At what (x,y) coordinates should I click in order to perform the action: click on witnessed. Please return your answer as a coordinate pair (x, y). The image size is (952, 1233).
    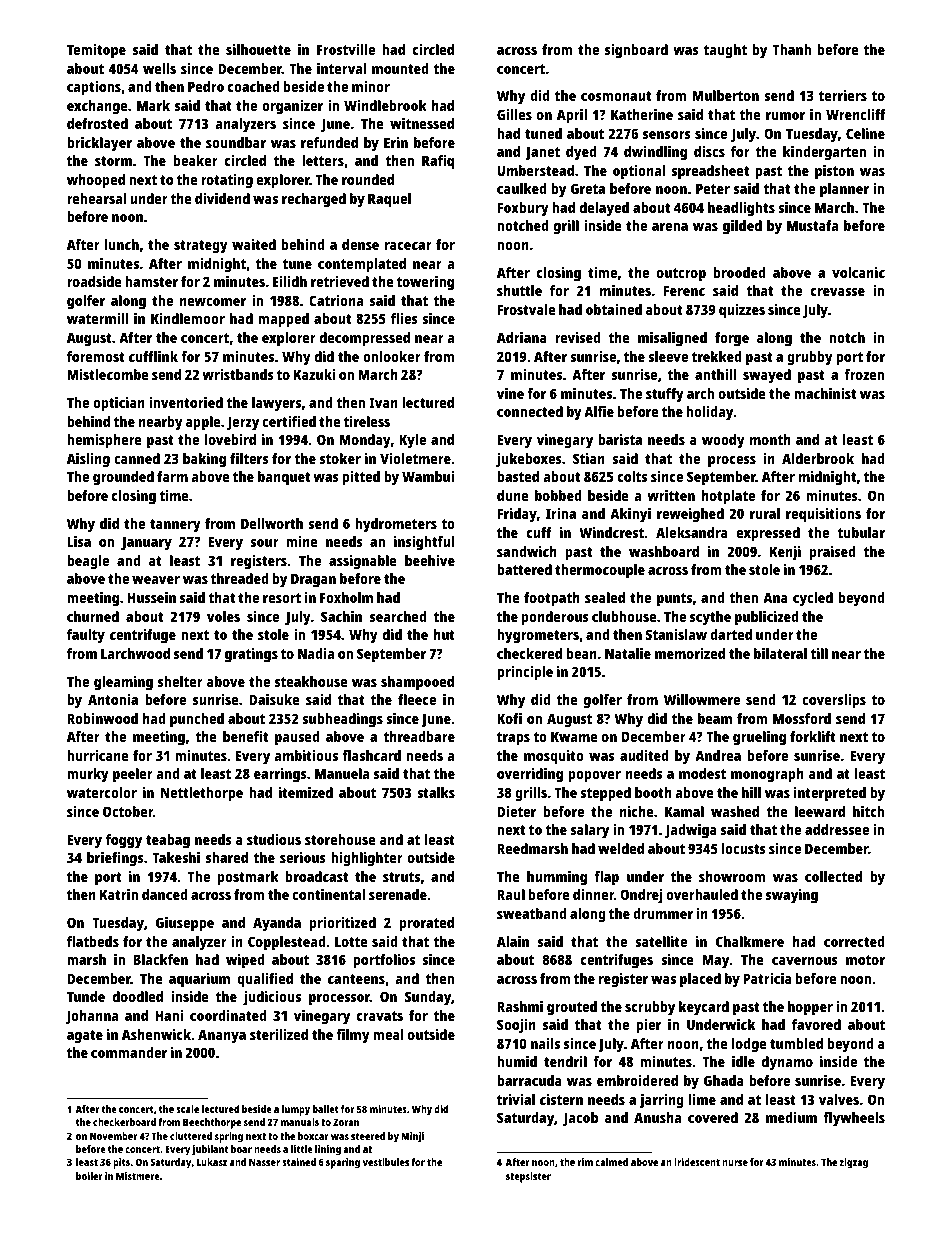
    Looking at the image, I should click on (422, 123).
